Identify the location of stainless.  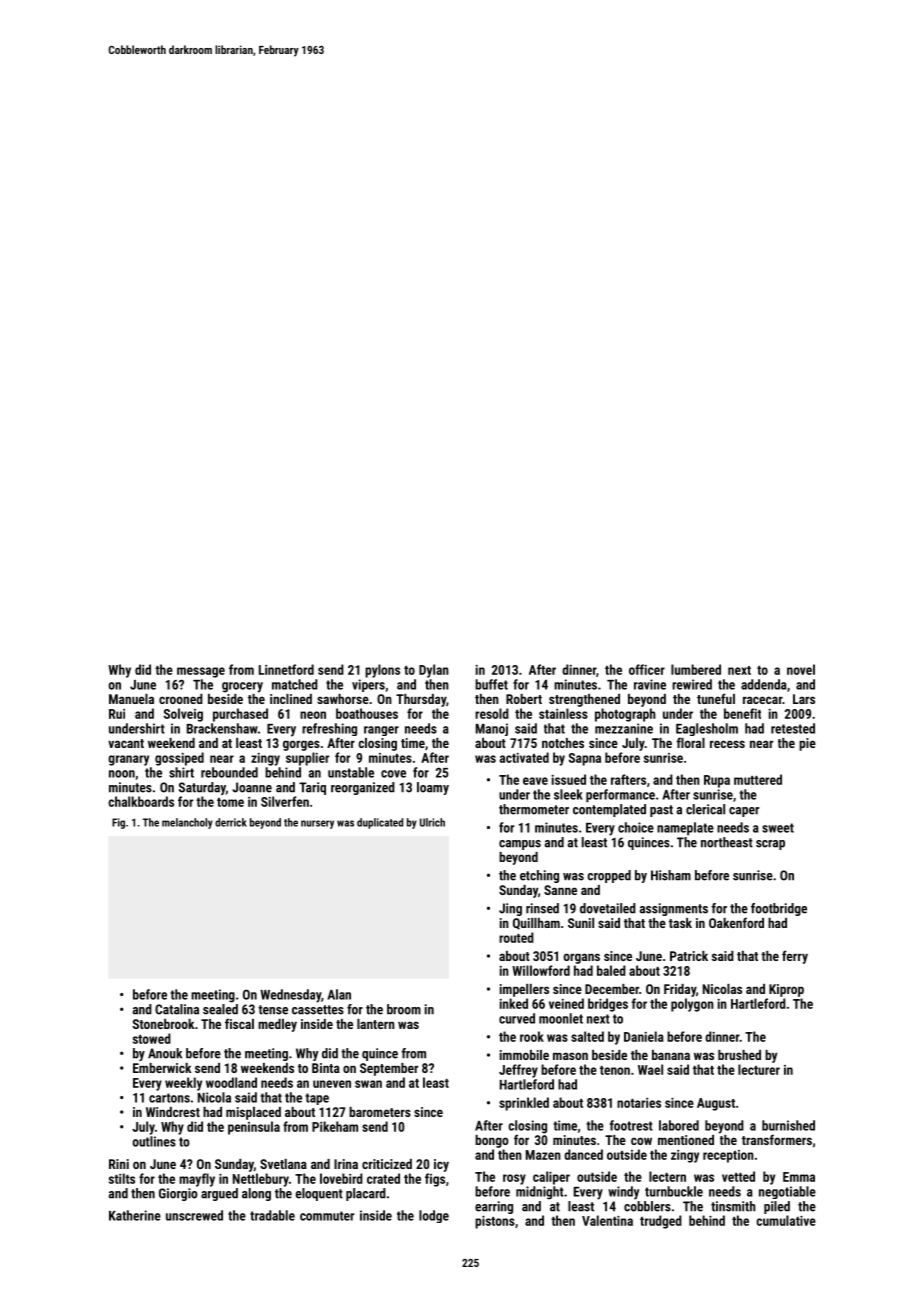
(563, 713).
